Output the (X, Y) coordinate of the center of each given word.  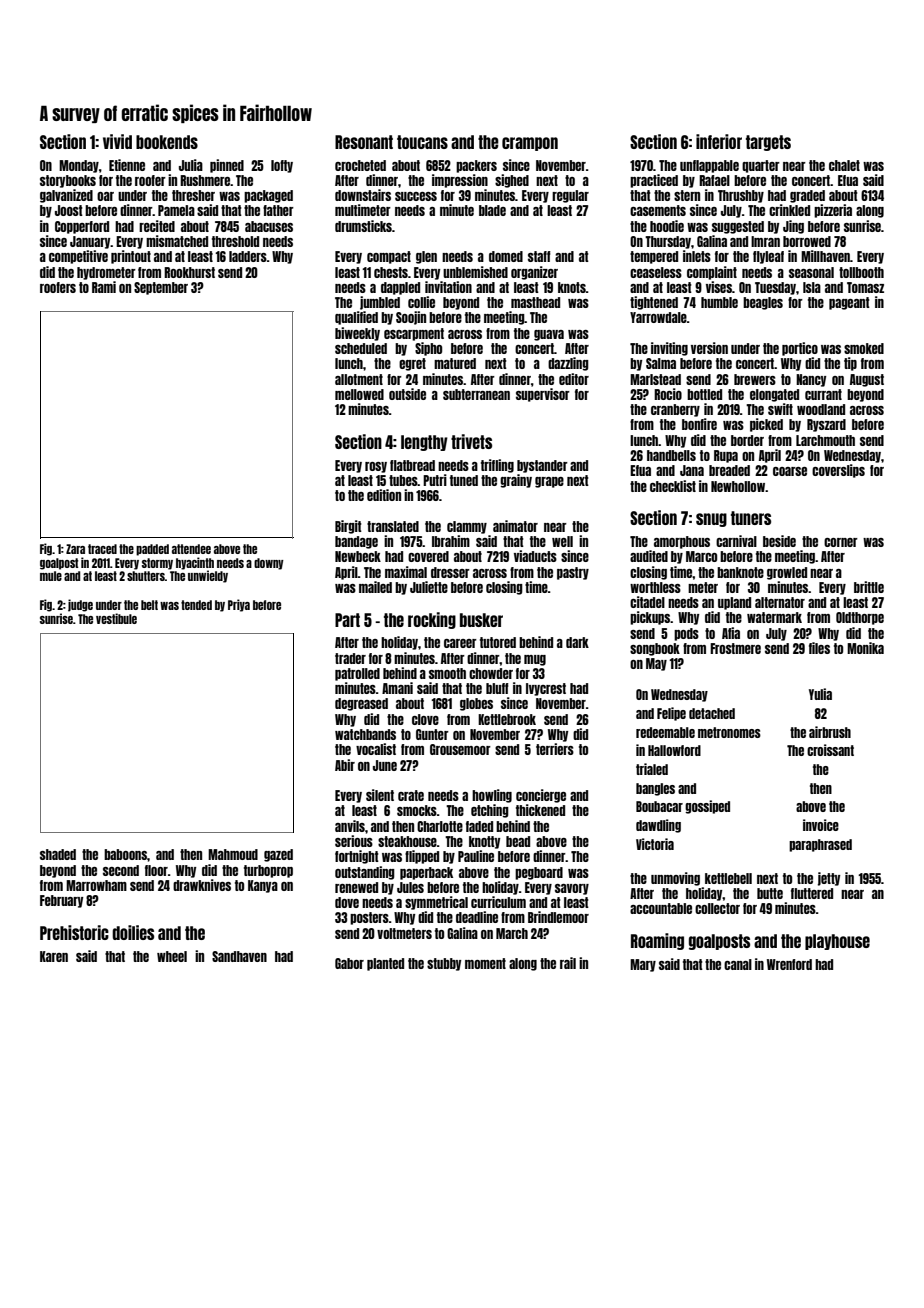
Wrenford (789, 964)
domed (506, 256)
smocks (417, 810)
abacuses (269, 226)
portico (800, 349)
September (161, 288)
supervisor (543, 395)
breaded (729, 470)
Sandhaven (239, 956)
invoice (821, 825)
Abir (345, 765)
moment (485, 963)
